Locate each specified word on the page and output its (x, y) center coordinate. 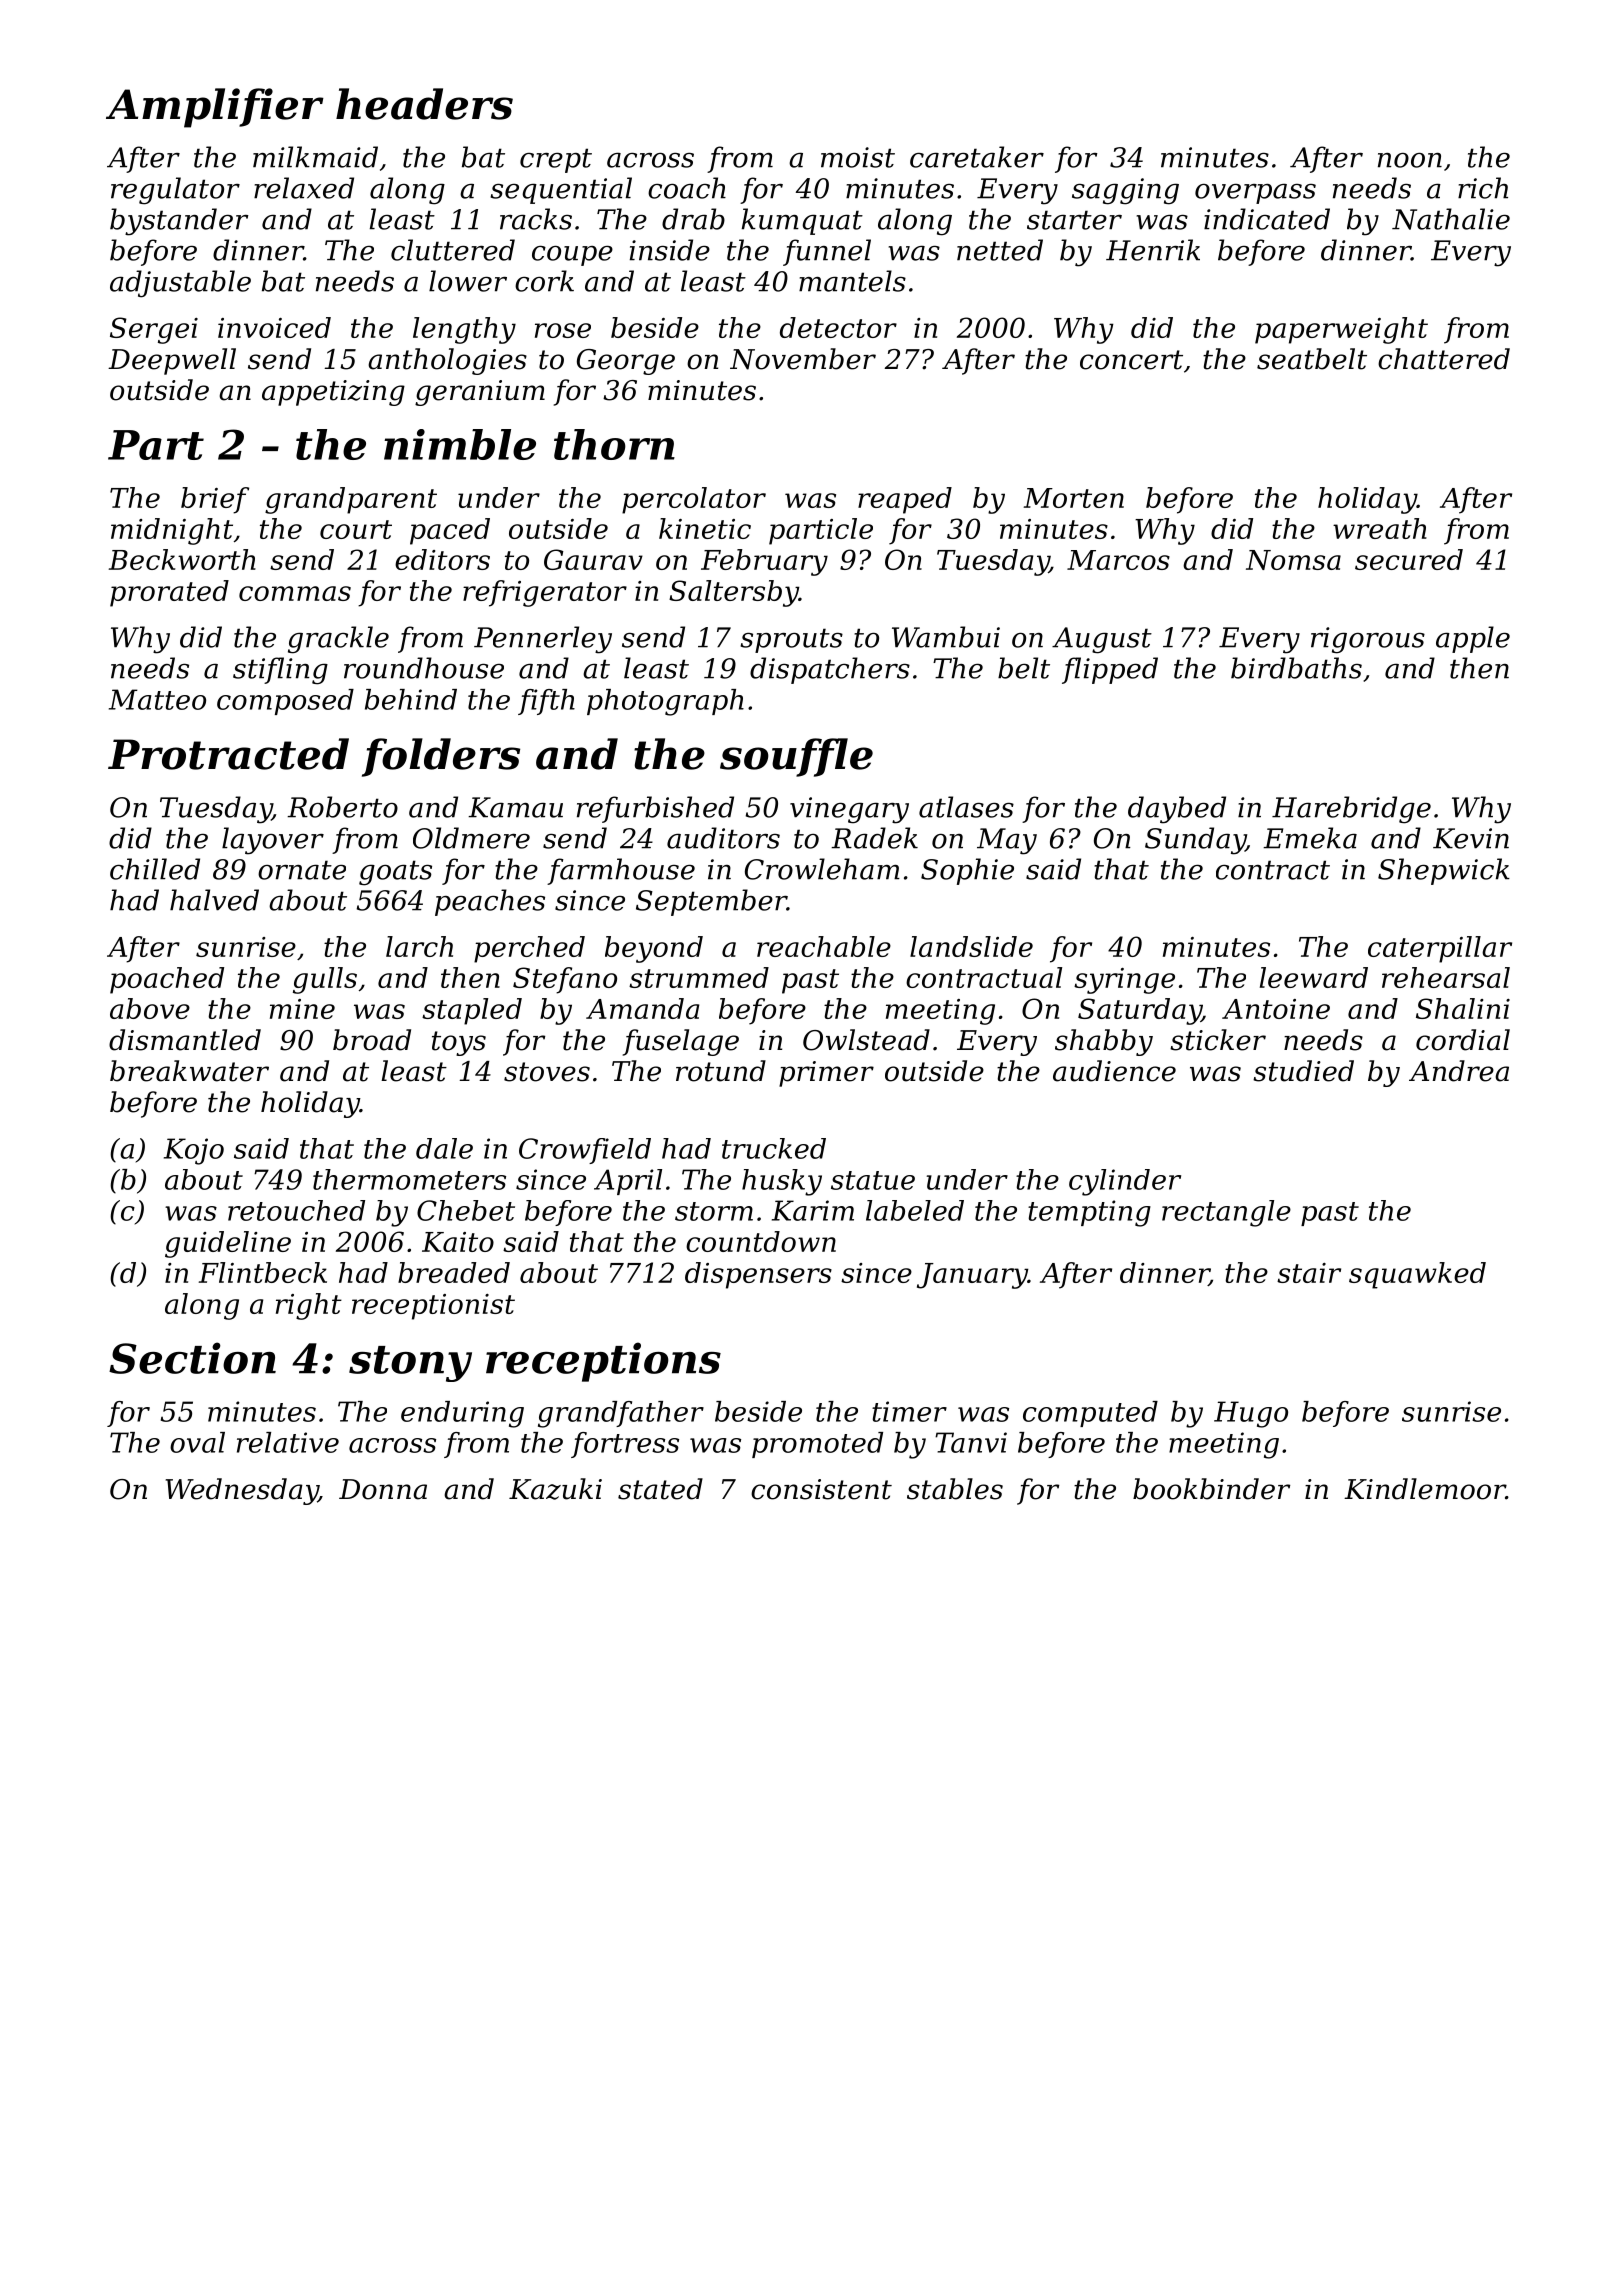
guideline (228, 1244)
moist (858, 157)
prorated (169, 593)
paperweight (1341, 330)
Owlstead (866, 1040)
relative (288, 1442)
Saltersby (734, 593)
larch (419, 946)
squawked (1417, 1275)
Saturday (1139, 1011)
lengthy (464, 330)
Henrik (1153, 250)
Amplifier (215, 108)
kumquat (802, 221)
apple (1473, 639)
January (972, 1276)
